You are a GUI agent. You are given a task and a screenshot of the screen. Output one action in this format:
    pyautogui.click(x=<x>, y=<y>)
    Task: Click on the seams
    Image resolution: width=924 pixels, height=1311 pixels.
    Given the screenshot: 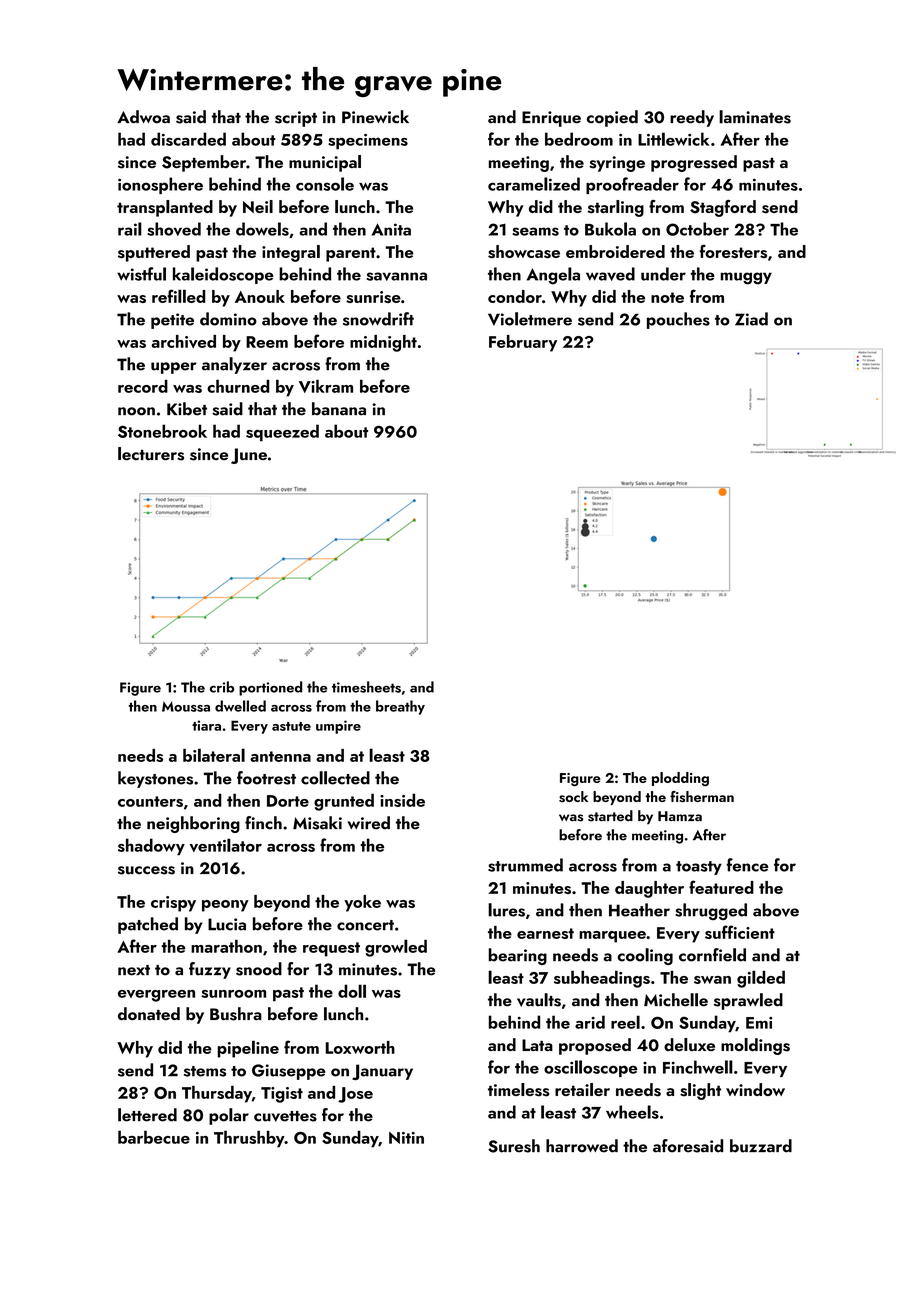 What is the action you would take?
    pyautogui.click(x=535, y=231)
